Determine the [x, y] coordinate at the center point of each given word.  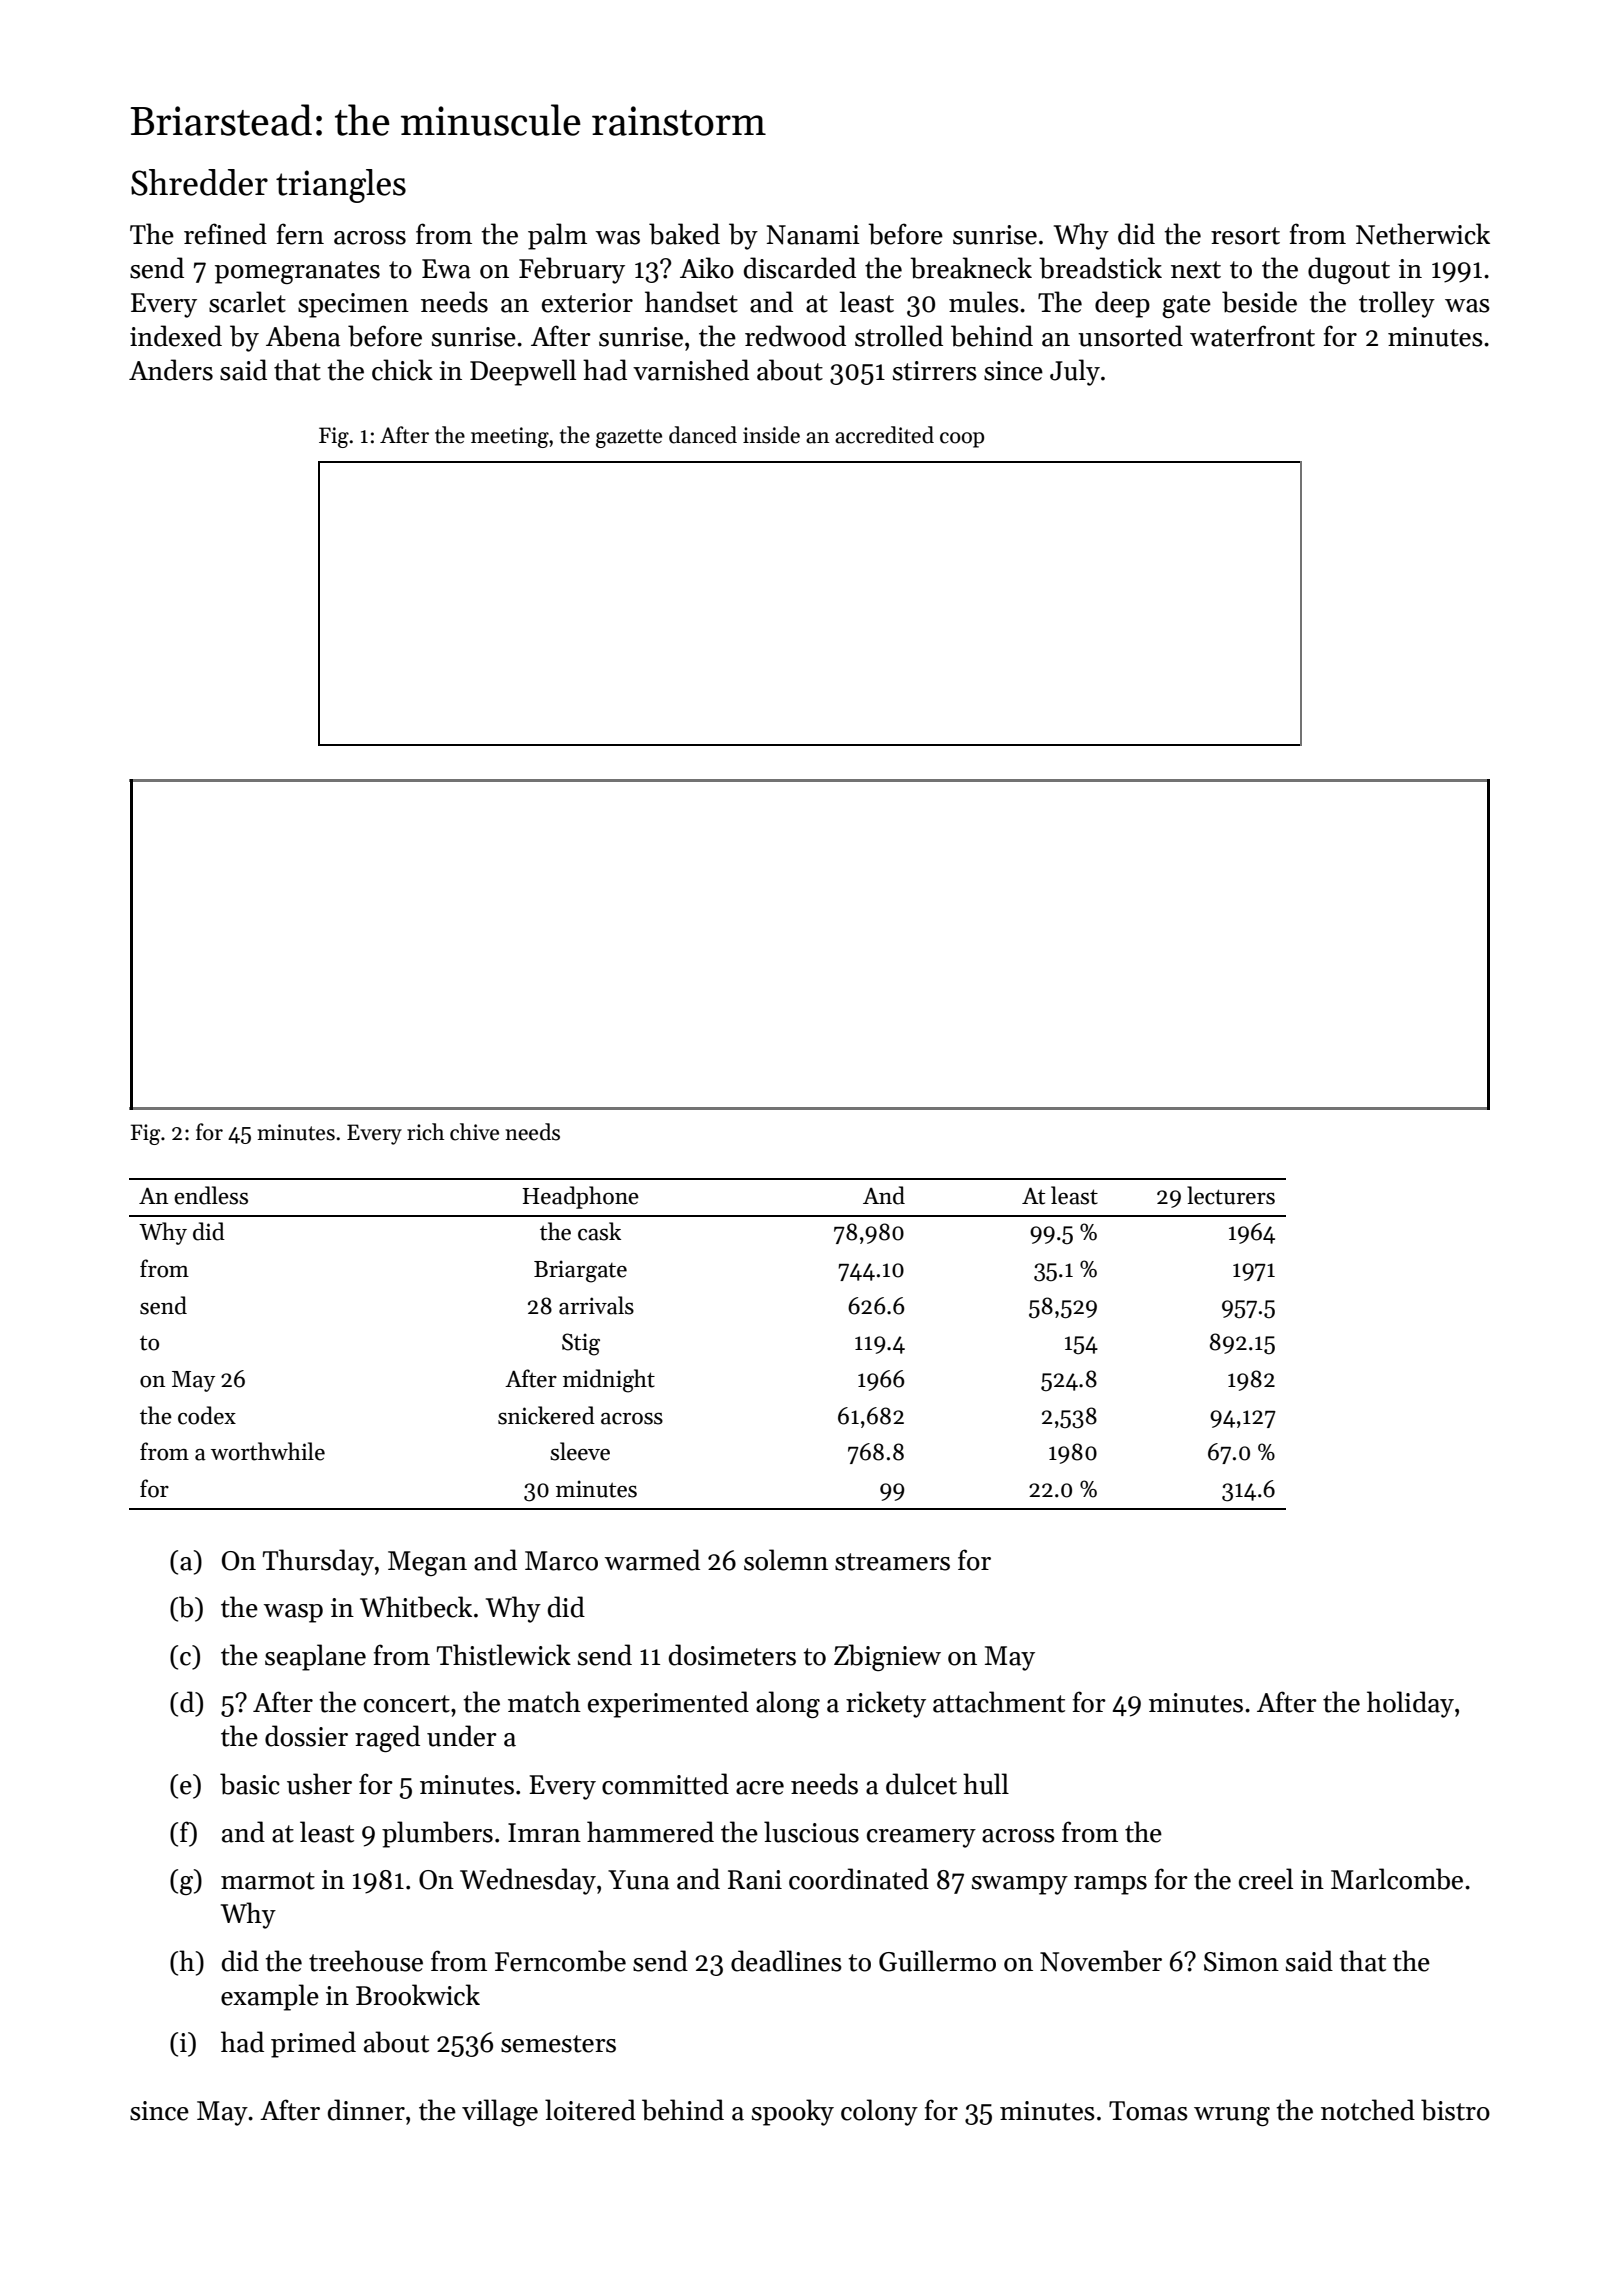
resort [1245, 236]
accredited [884, 435]
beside [1259, 302]
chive [474, 1132]
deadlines [786, 1961]
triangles [341, 186]
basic [250, 1784]
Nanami [813, 235]
